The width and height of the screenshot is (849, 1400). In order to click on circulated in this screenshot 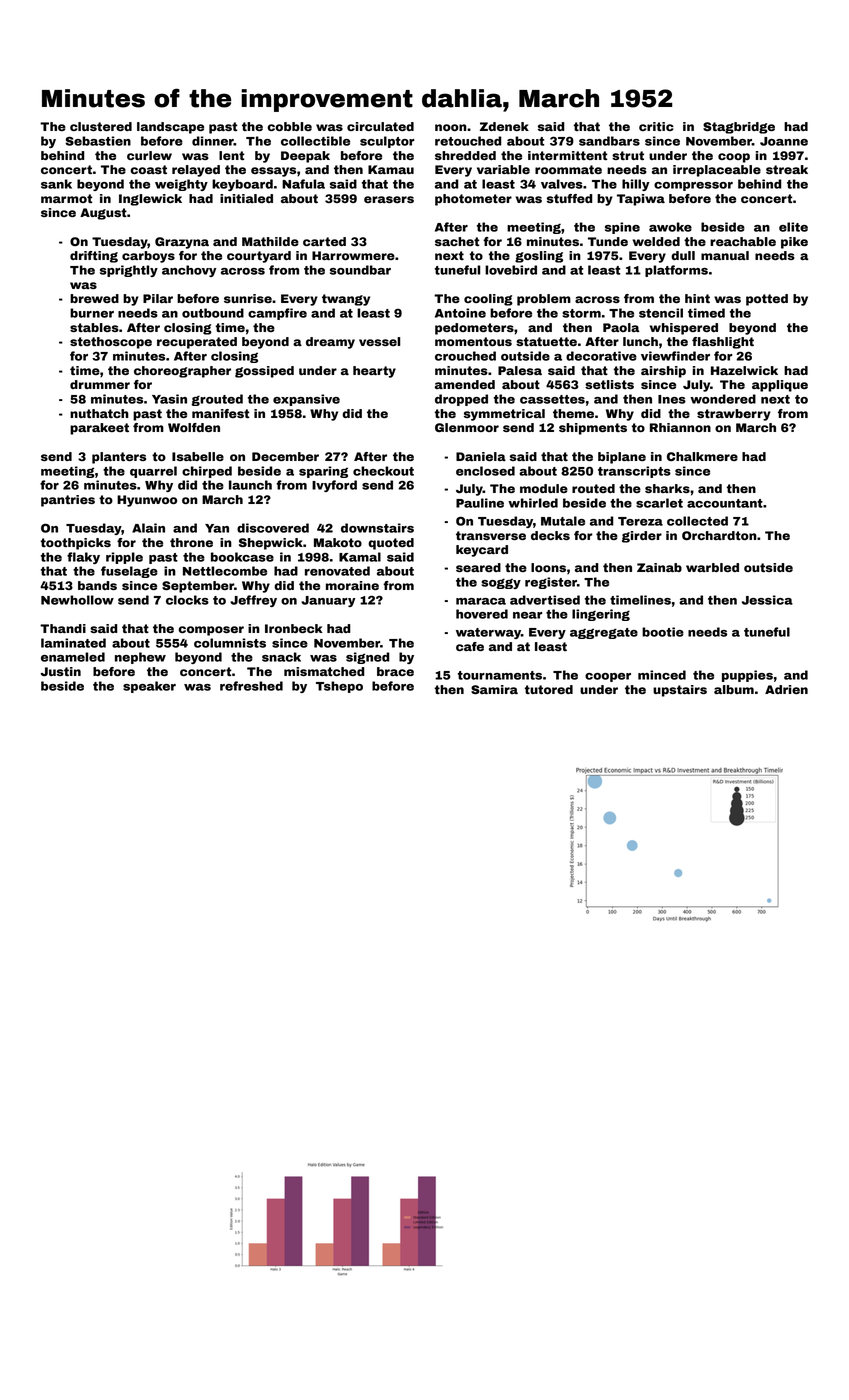, I will do `click(380, 126)`.
